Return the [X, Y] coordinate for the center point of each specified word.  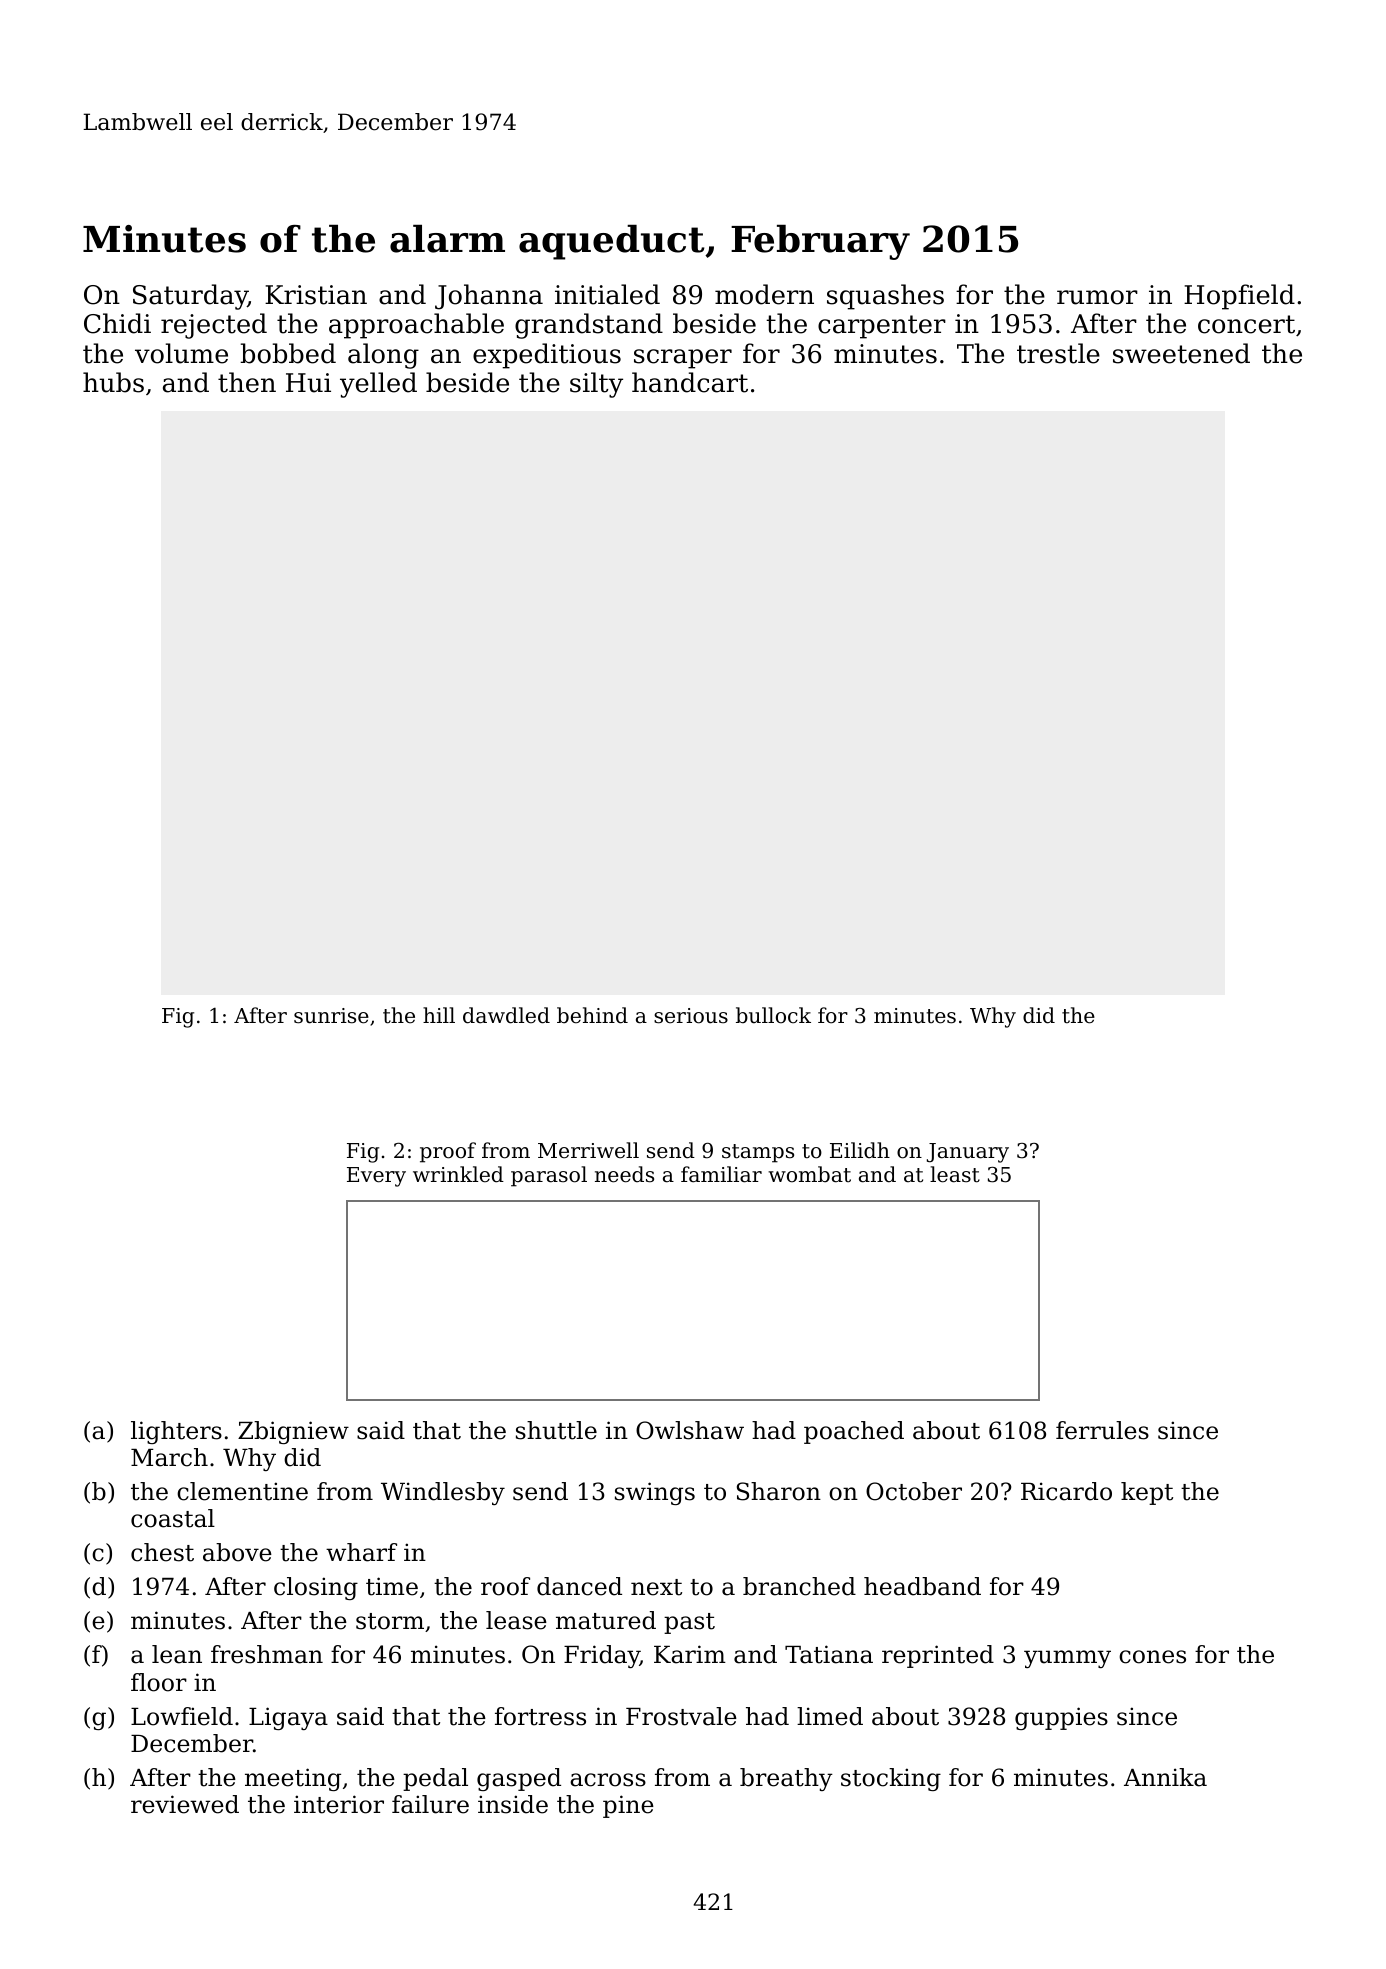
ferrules [1102, 1430]
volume [181, 353]
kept [1147, 1493]
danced [579, 1586]
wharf [361, 1552]
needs [624, 1174]
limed [830, 1716]
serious [691, 1016]
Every [376, 1177]
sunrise [331, 1016]
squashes [885, 297]
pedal [435, 1779]
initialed [607, 294]
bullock [773, 1015]
